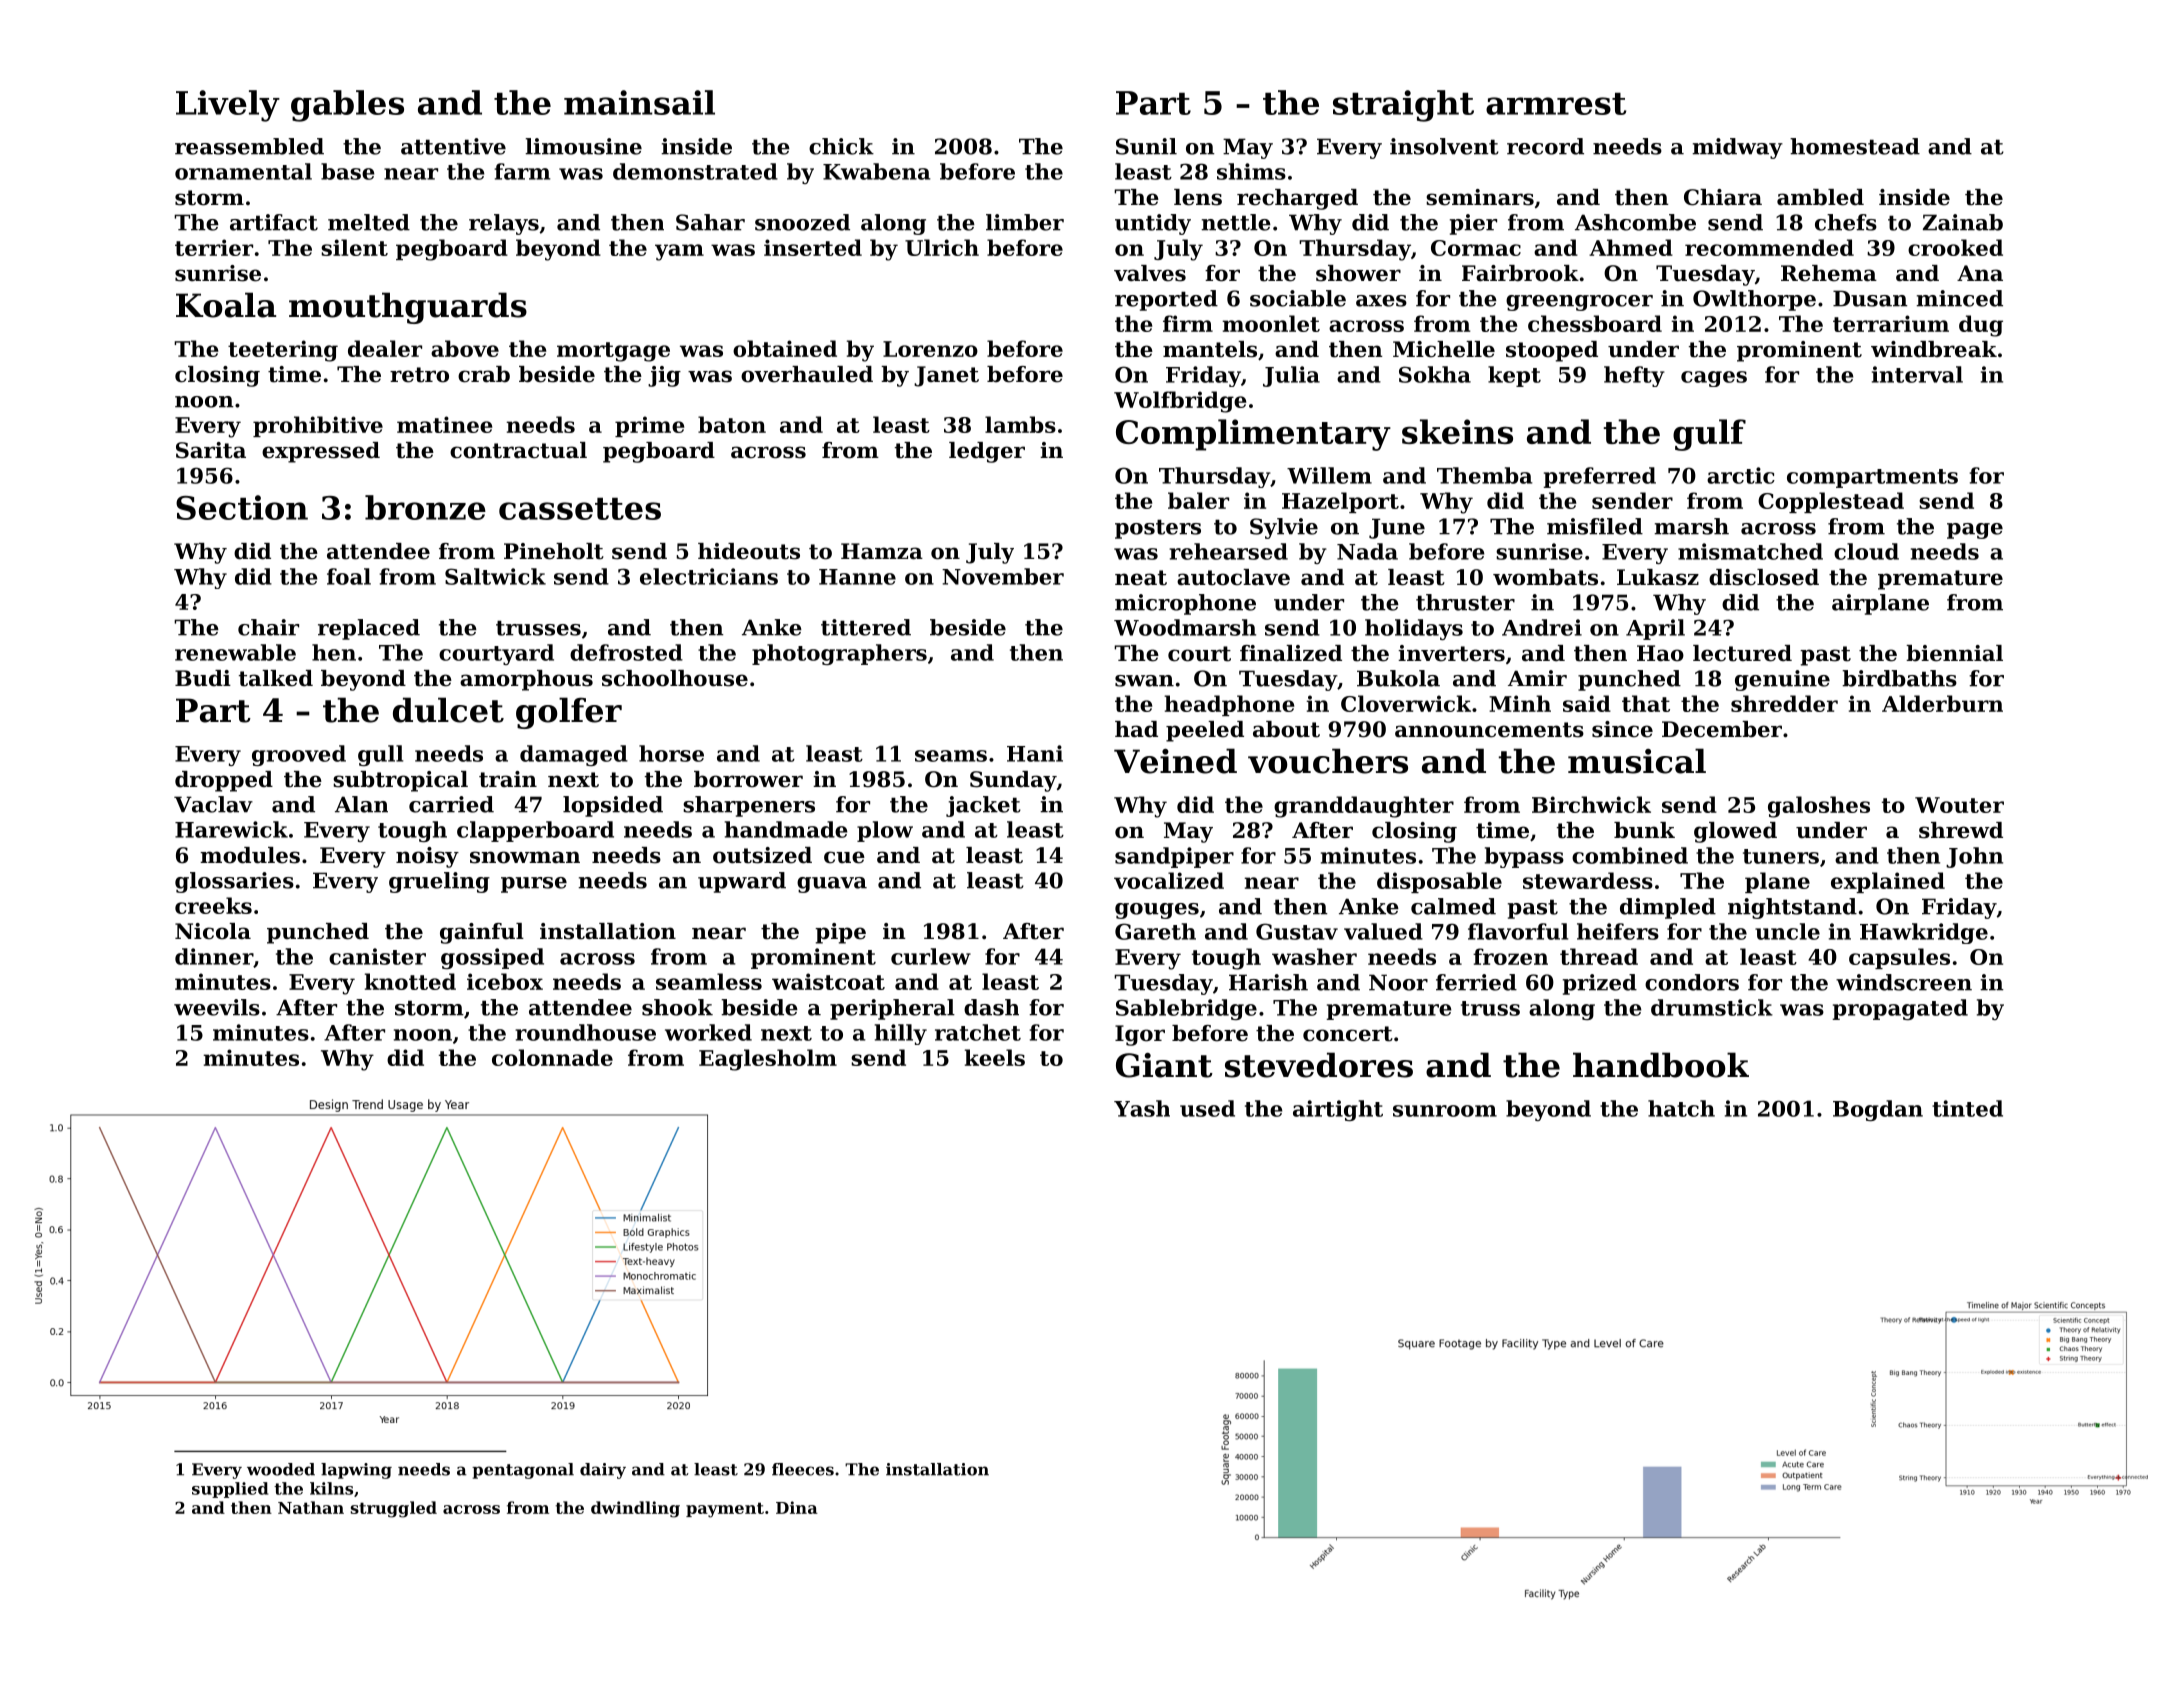 This screenshot has height=1683, width=2178. What do you see at coordinates (228, 106) in the screenshot?
I see `Lively` at bounding box center [228, 106].
